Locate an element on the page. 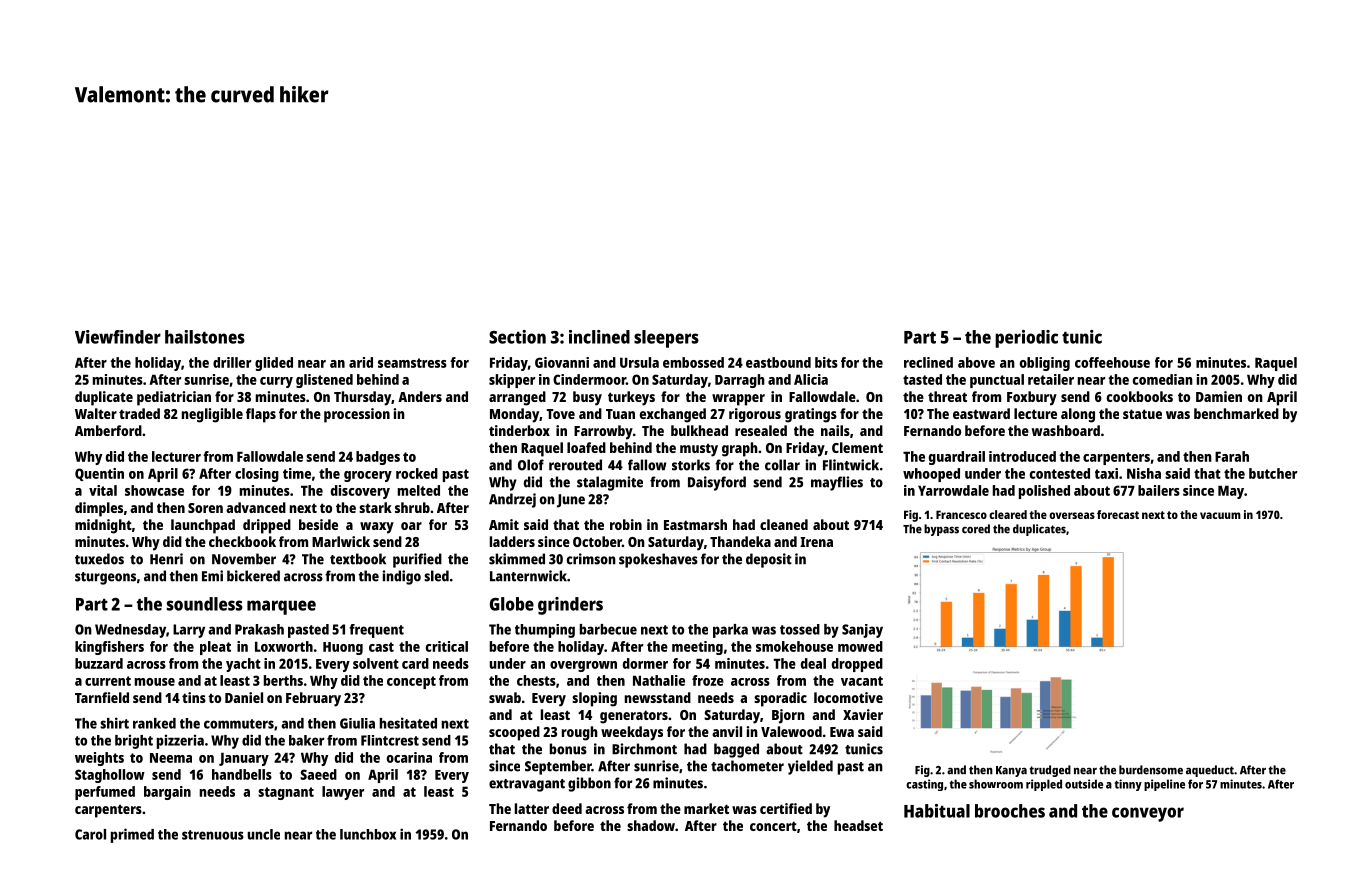 This page has width=1372, height=887. tuxedos is located at coordinates (99, 559).
